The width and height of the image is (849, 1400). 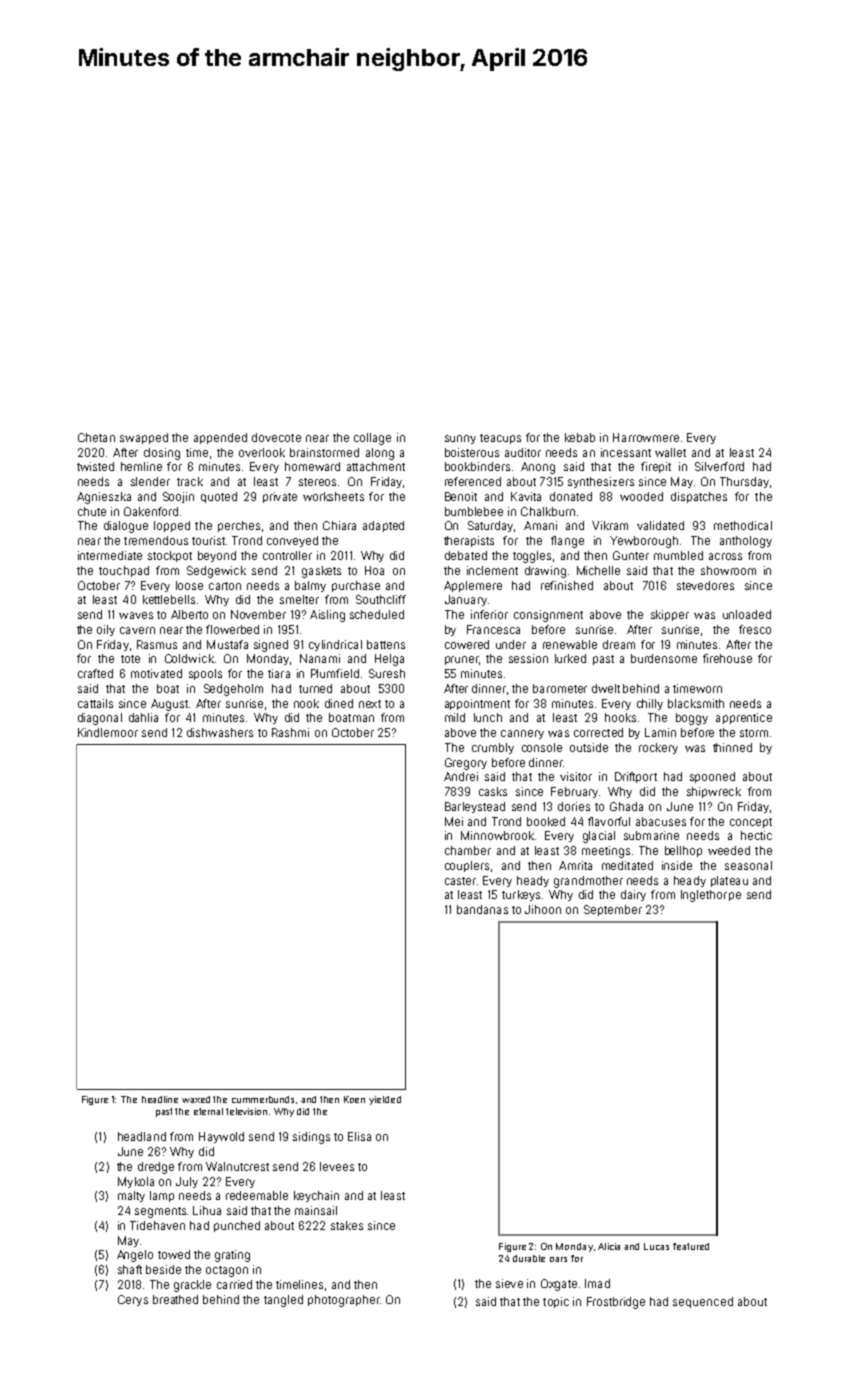 I want to click on plateau, so click(x=729, y=881).
